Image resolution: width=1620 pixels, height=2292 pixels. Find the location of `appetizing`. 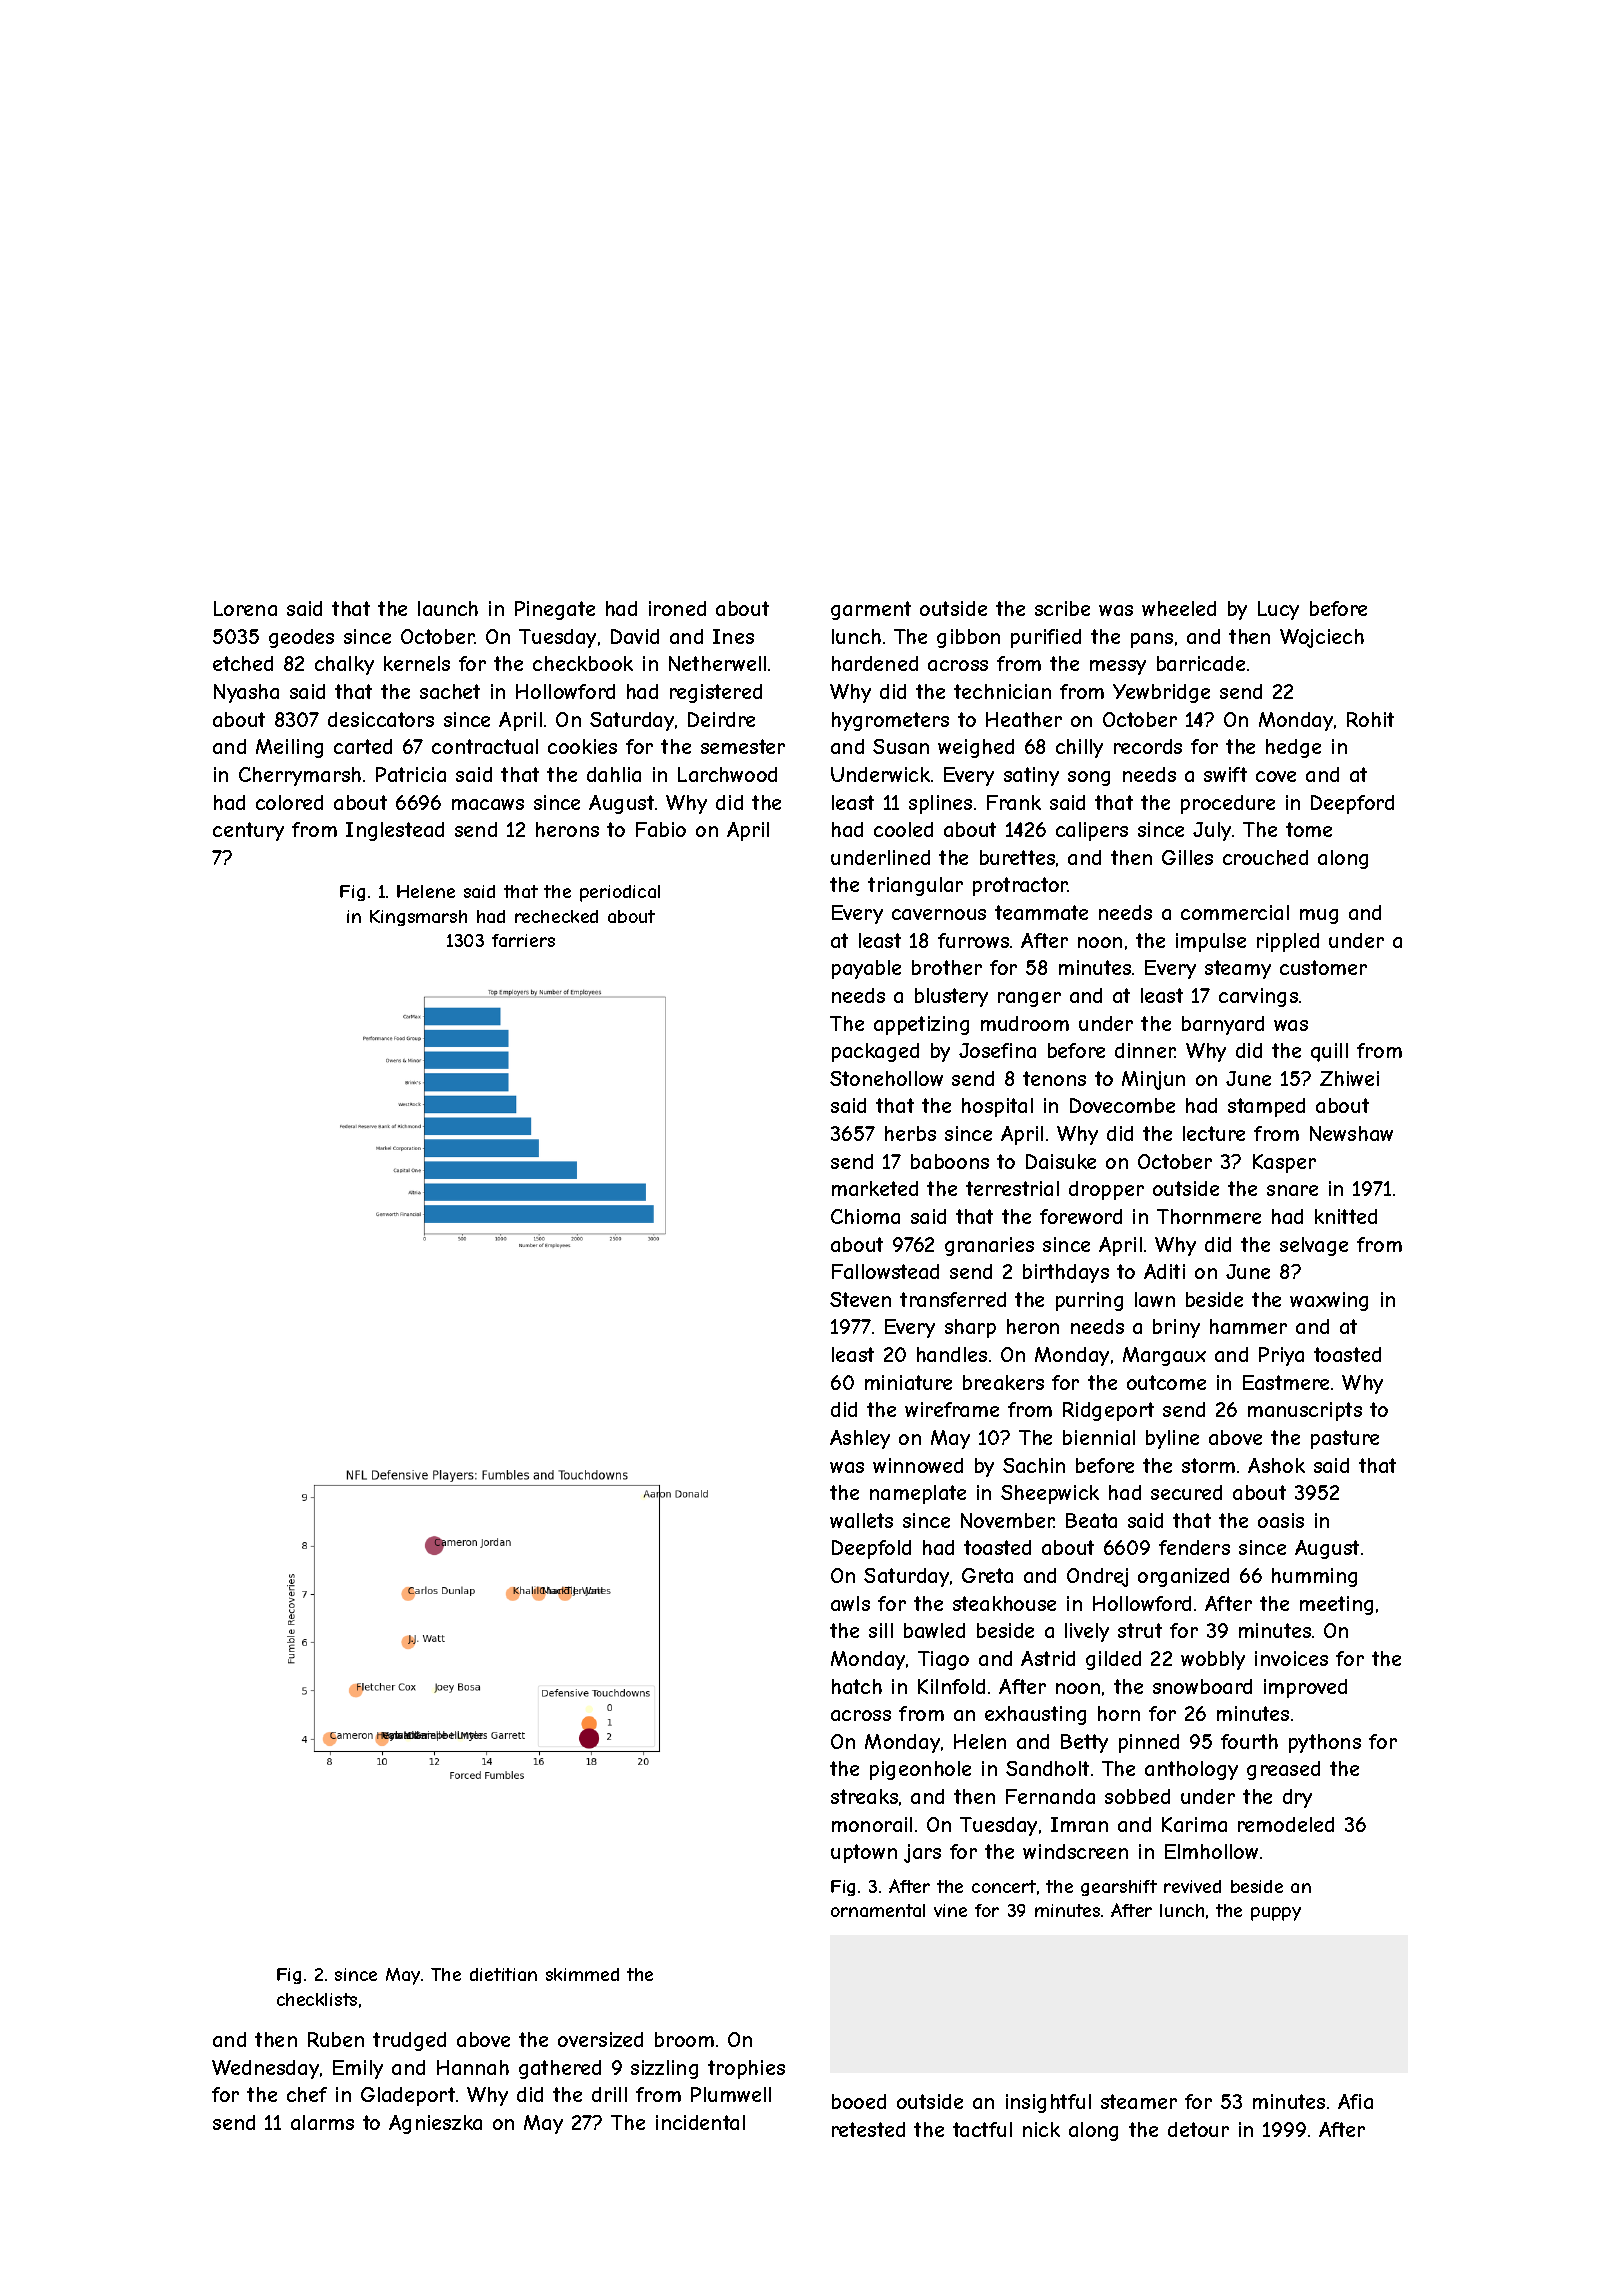

appetizing is located at coordinates (921, 1025).
